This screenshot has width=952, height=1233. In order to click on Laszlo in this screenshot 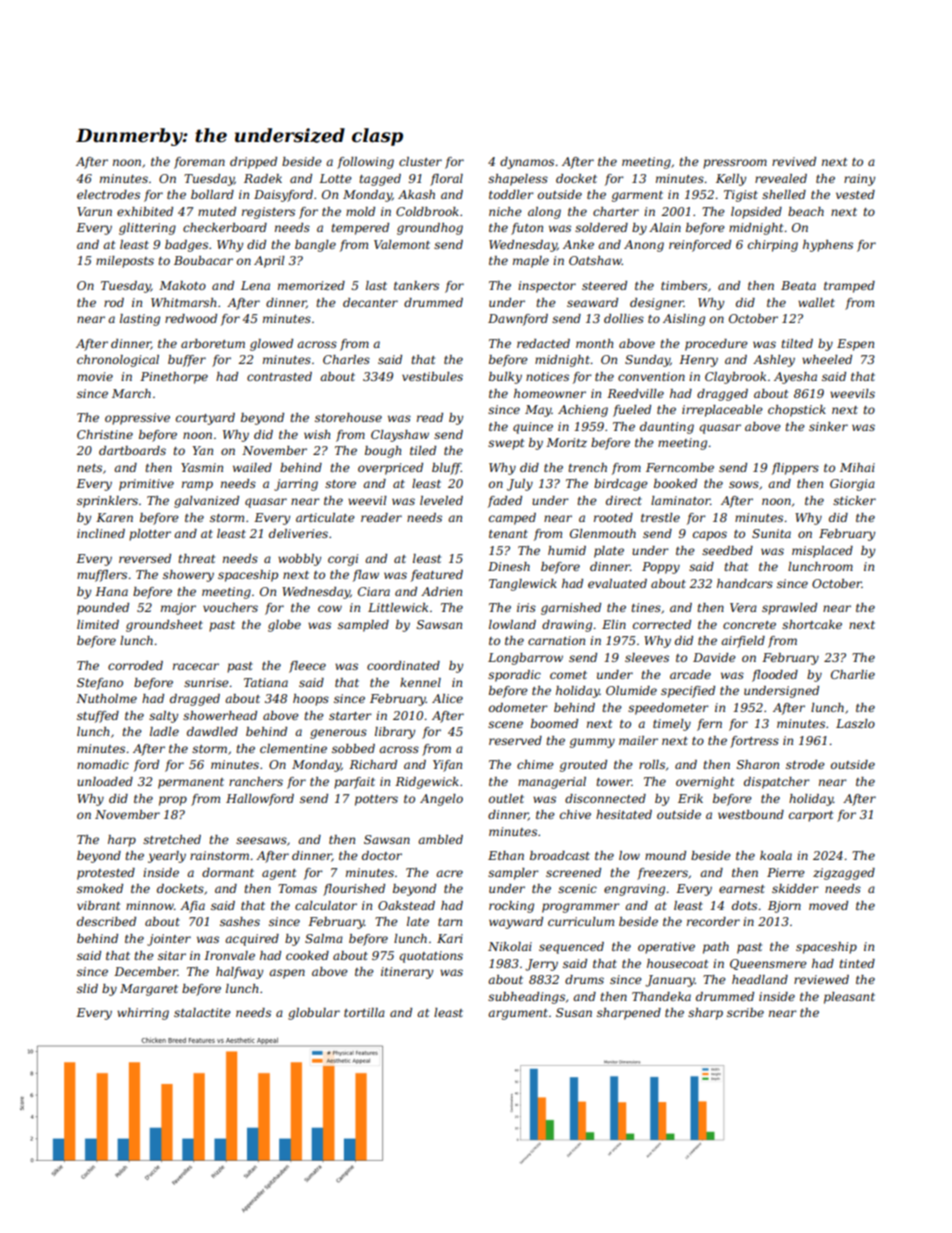, I will do `click(855, 723)`.
